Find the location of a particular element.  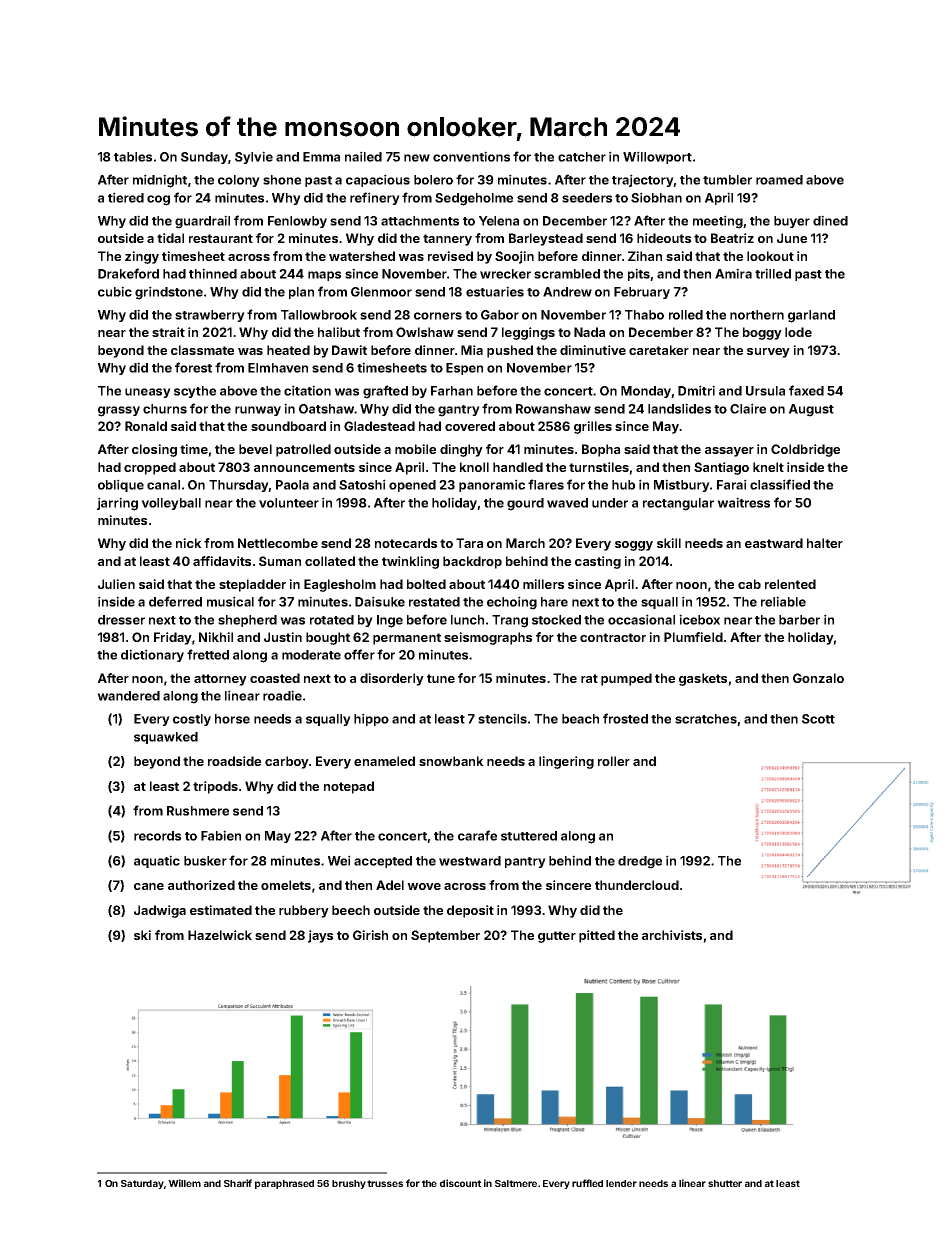

notepad is located at coordinates (349, 787).
